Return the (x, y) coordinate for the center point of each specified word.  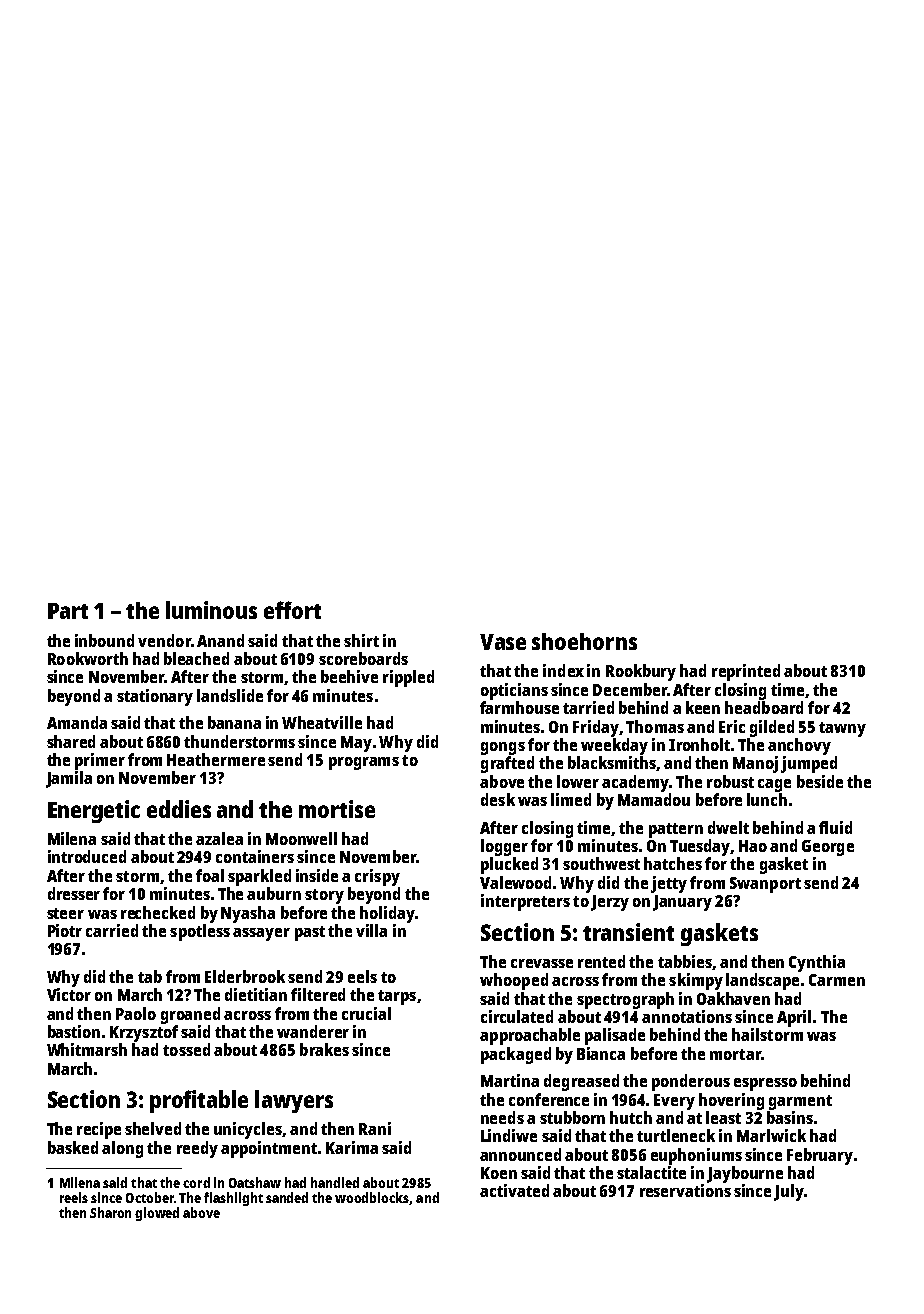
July (789, 1192)
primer (100, 761)
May (356, 744)
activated (514, 1190)
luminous (211, 610)
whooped (514, 981)
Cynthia (817, 963)
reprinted (746, 672)
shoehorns (584, 641)
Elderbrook (245, 976)
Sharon (110, 1212)
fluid (835, 827)
